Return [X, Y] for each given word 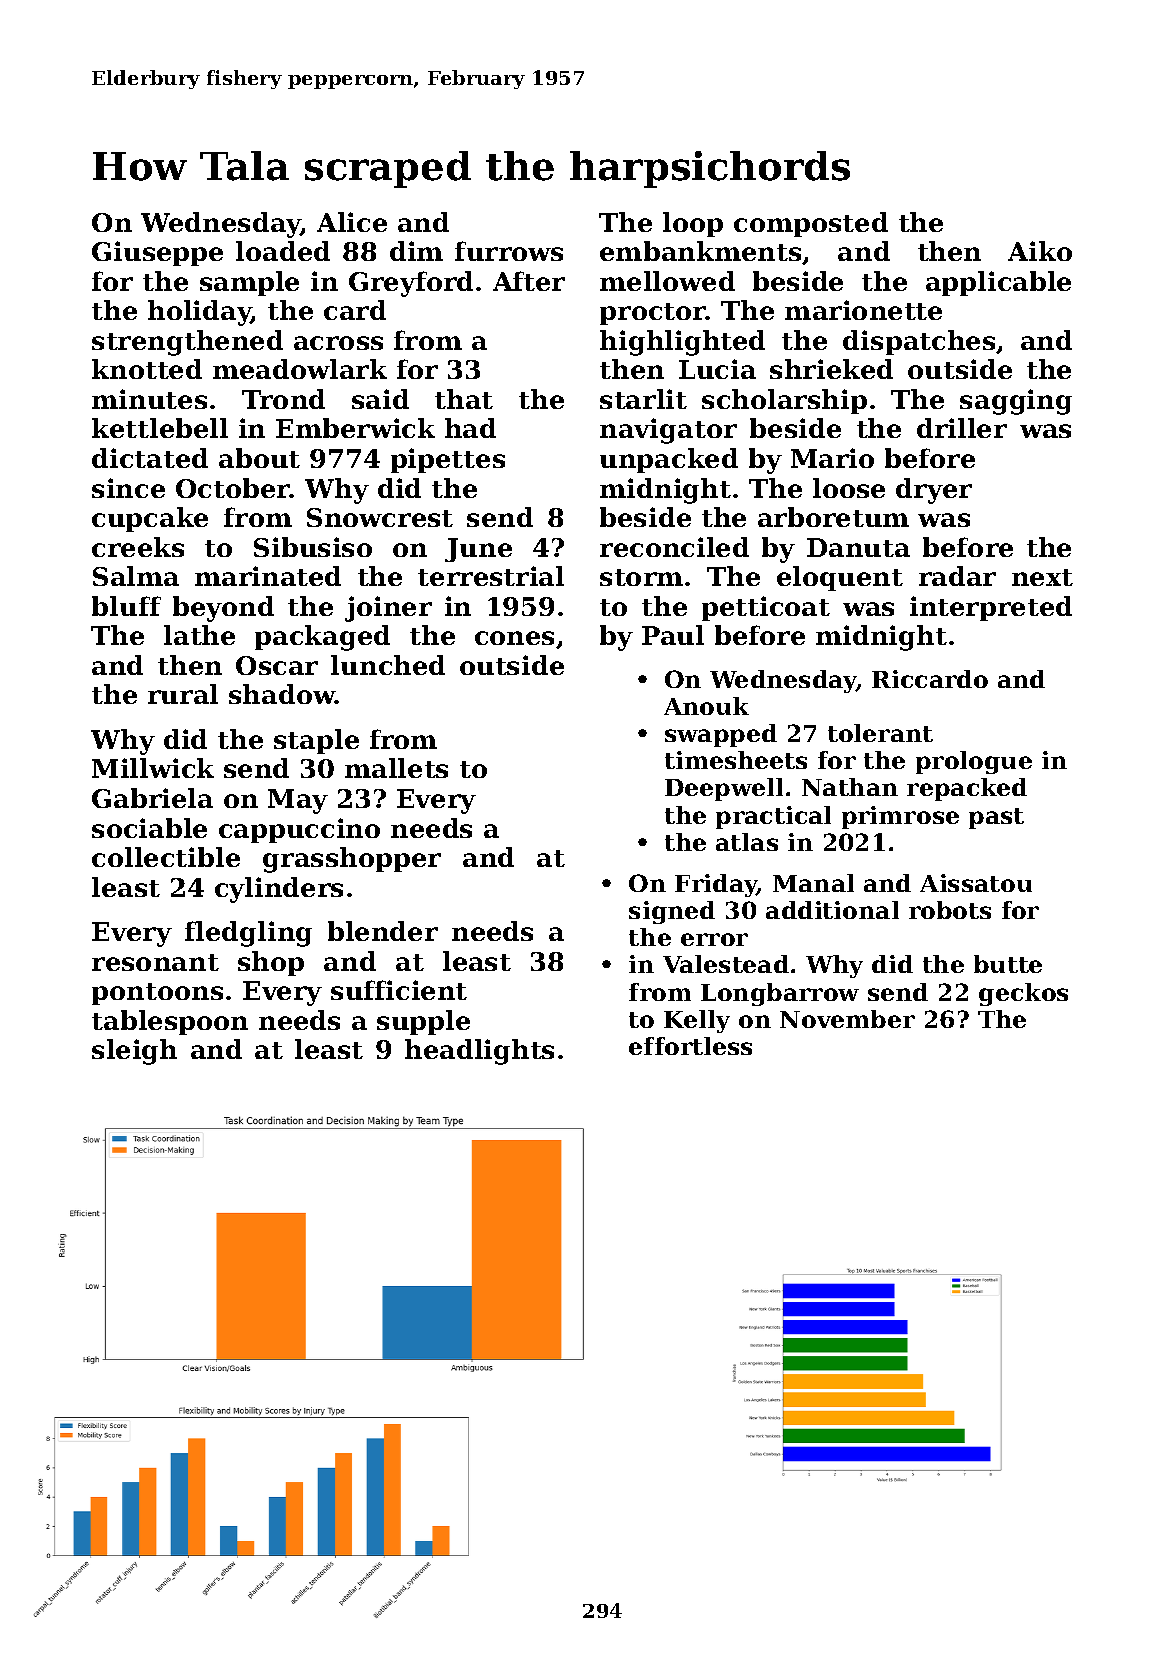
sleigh [134, 1052]
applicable [998, 283]
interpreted [991, 608]
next [1042, 577]
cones [514, 638]
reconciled [674, 547]
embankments [700, 251]
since [128, 488]
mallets [396, 768]
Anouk [706, 706]
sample [249, 283]
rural [183, 694]
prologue [974, 762]
